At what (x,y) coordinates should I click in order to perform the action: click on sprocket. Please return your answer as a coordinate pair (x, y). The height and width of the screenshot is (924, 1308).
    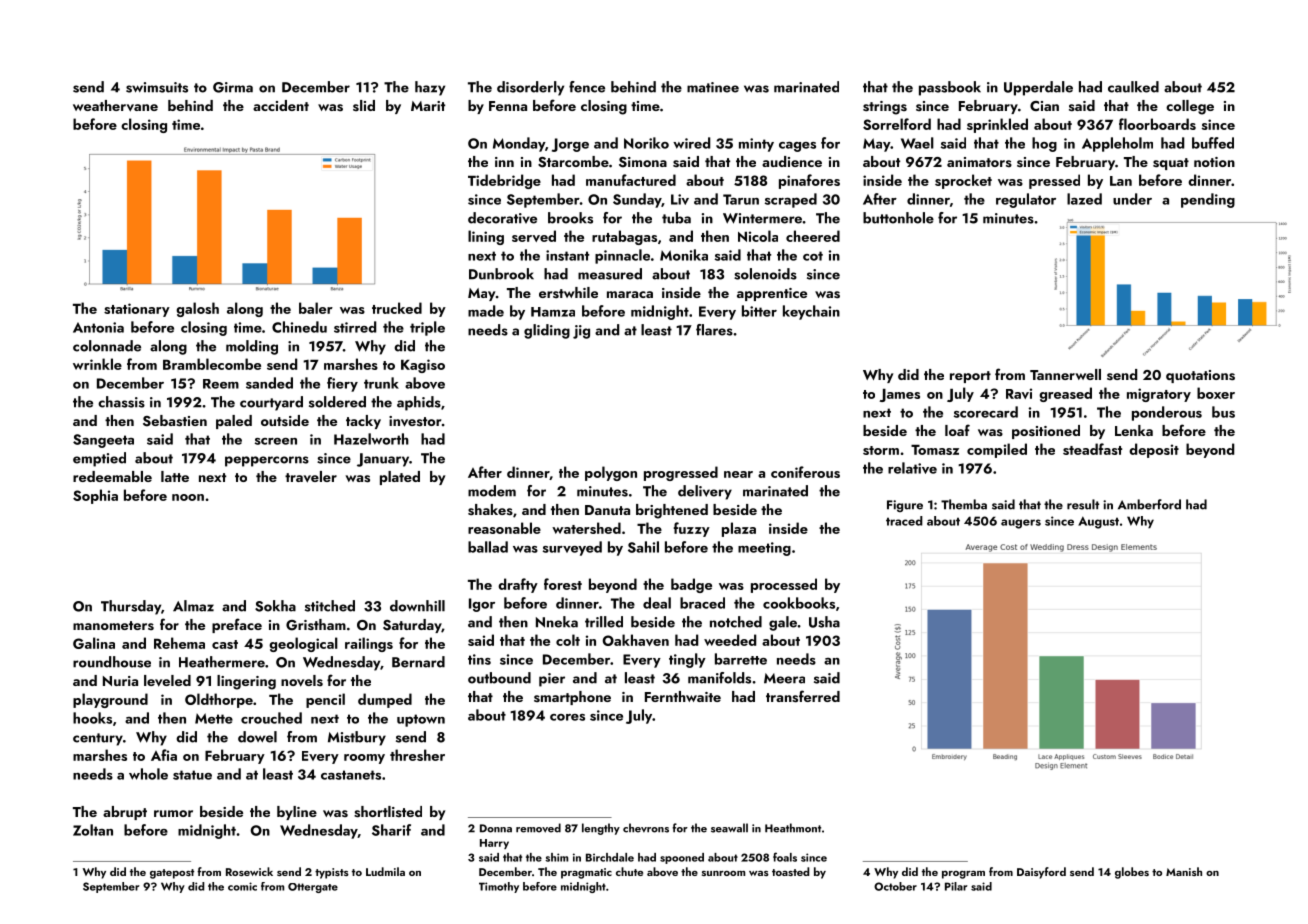
    Looking at the image, I should click on (963, 181).
